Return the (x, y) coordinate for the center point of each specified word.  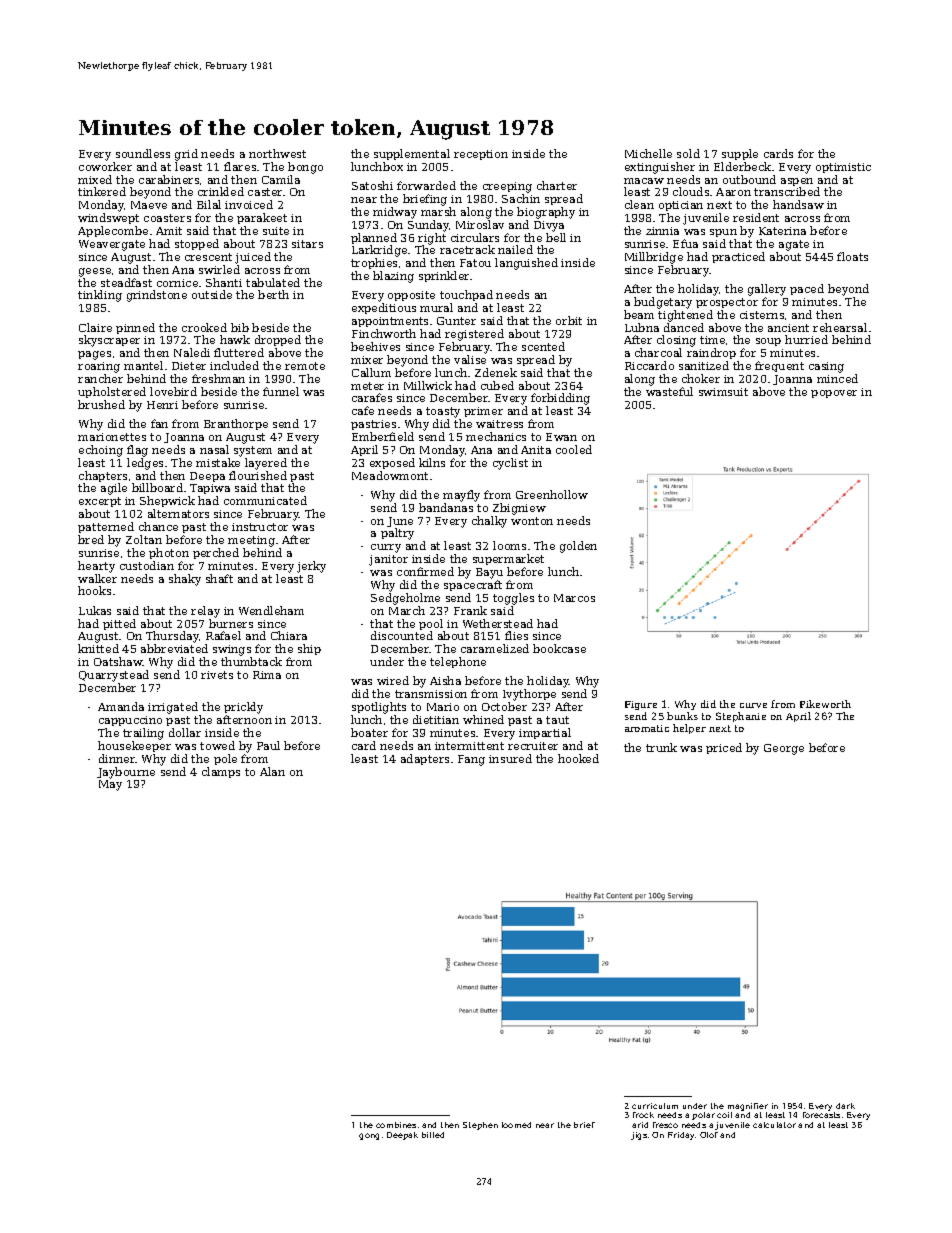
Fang (471, 760)
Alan (272, 771)
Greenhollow (552, 494)
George (784, 749)
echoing (101, 451)
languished (526, 264)
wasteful (669, 391)
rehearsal (840, 327)
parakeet (262, 218)
